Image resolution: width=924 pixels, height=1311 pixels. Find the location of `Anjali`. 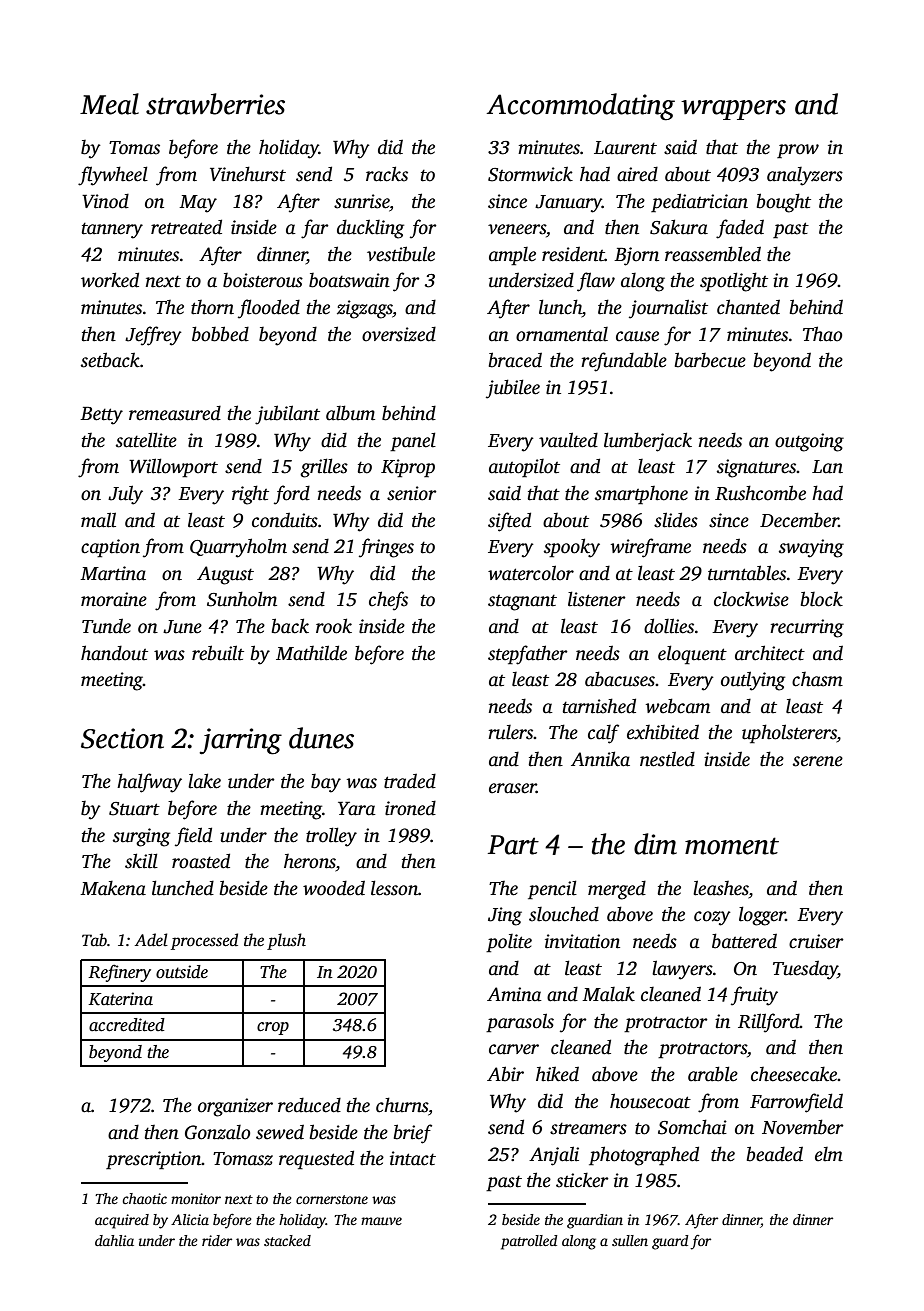

Anjali is located at coordinates (554, 1156).
